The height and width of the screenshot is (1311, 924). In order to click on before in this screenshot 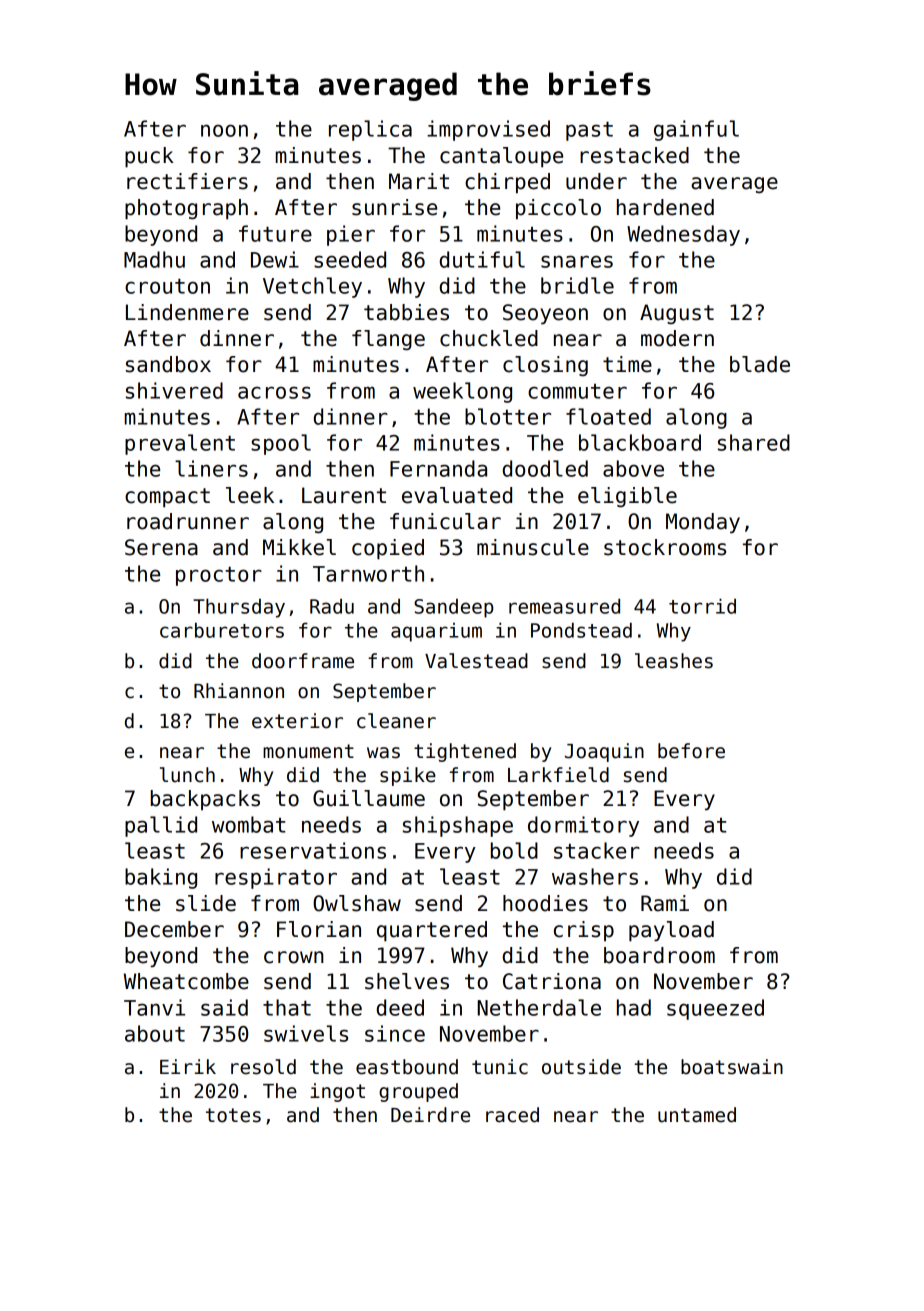, I will do `click(691, 751)`.
